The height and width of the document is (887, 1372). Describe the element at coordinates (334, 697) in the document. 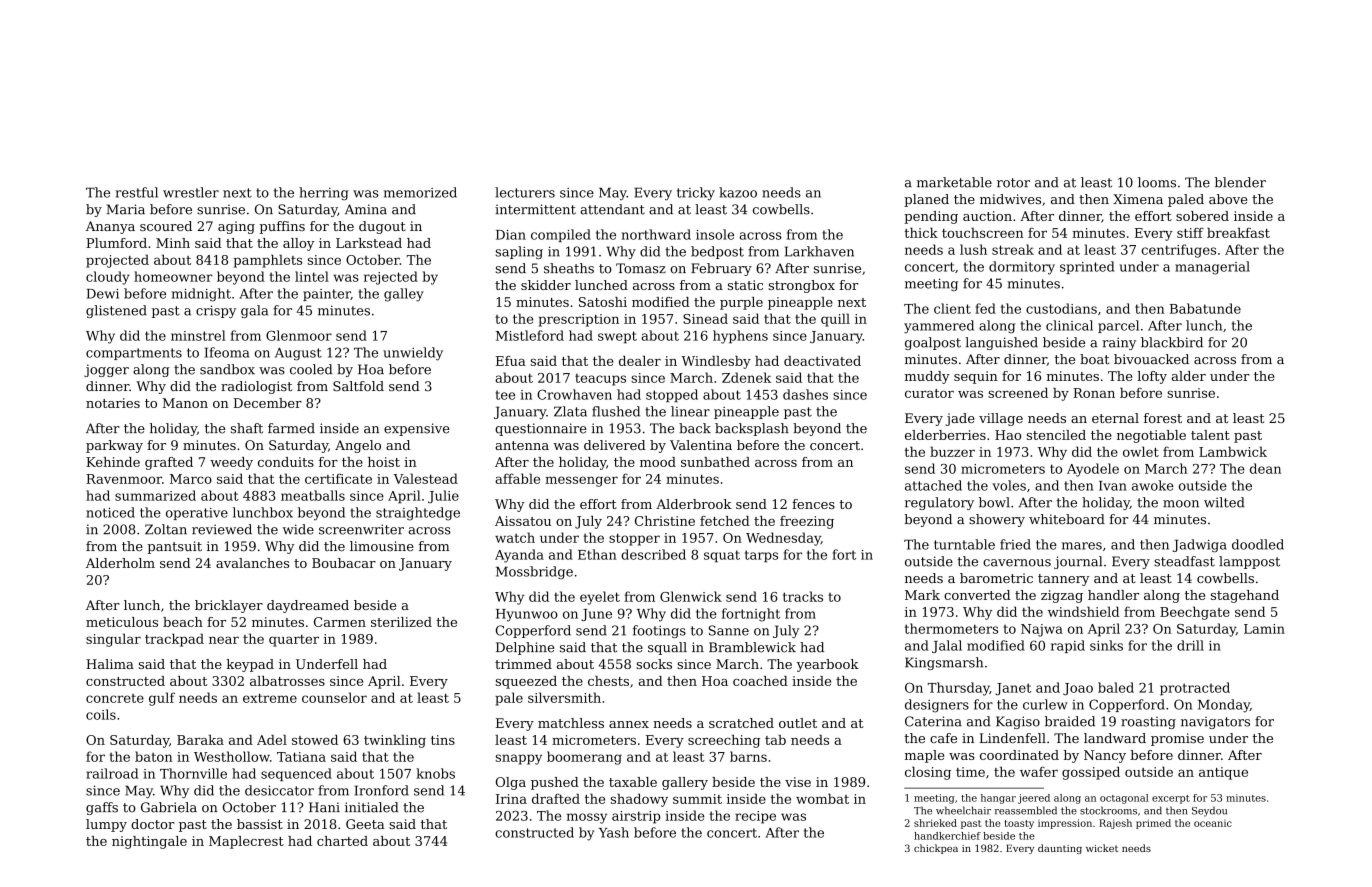

I see `counselor` at that location.
